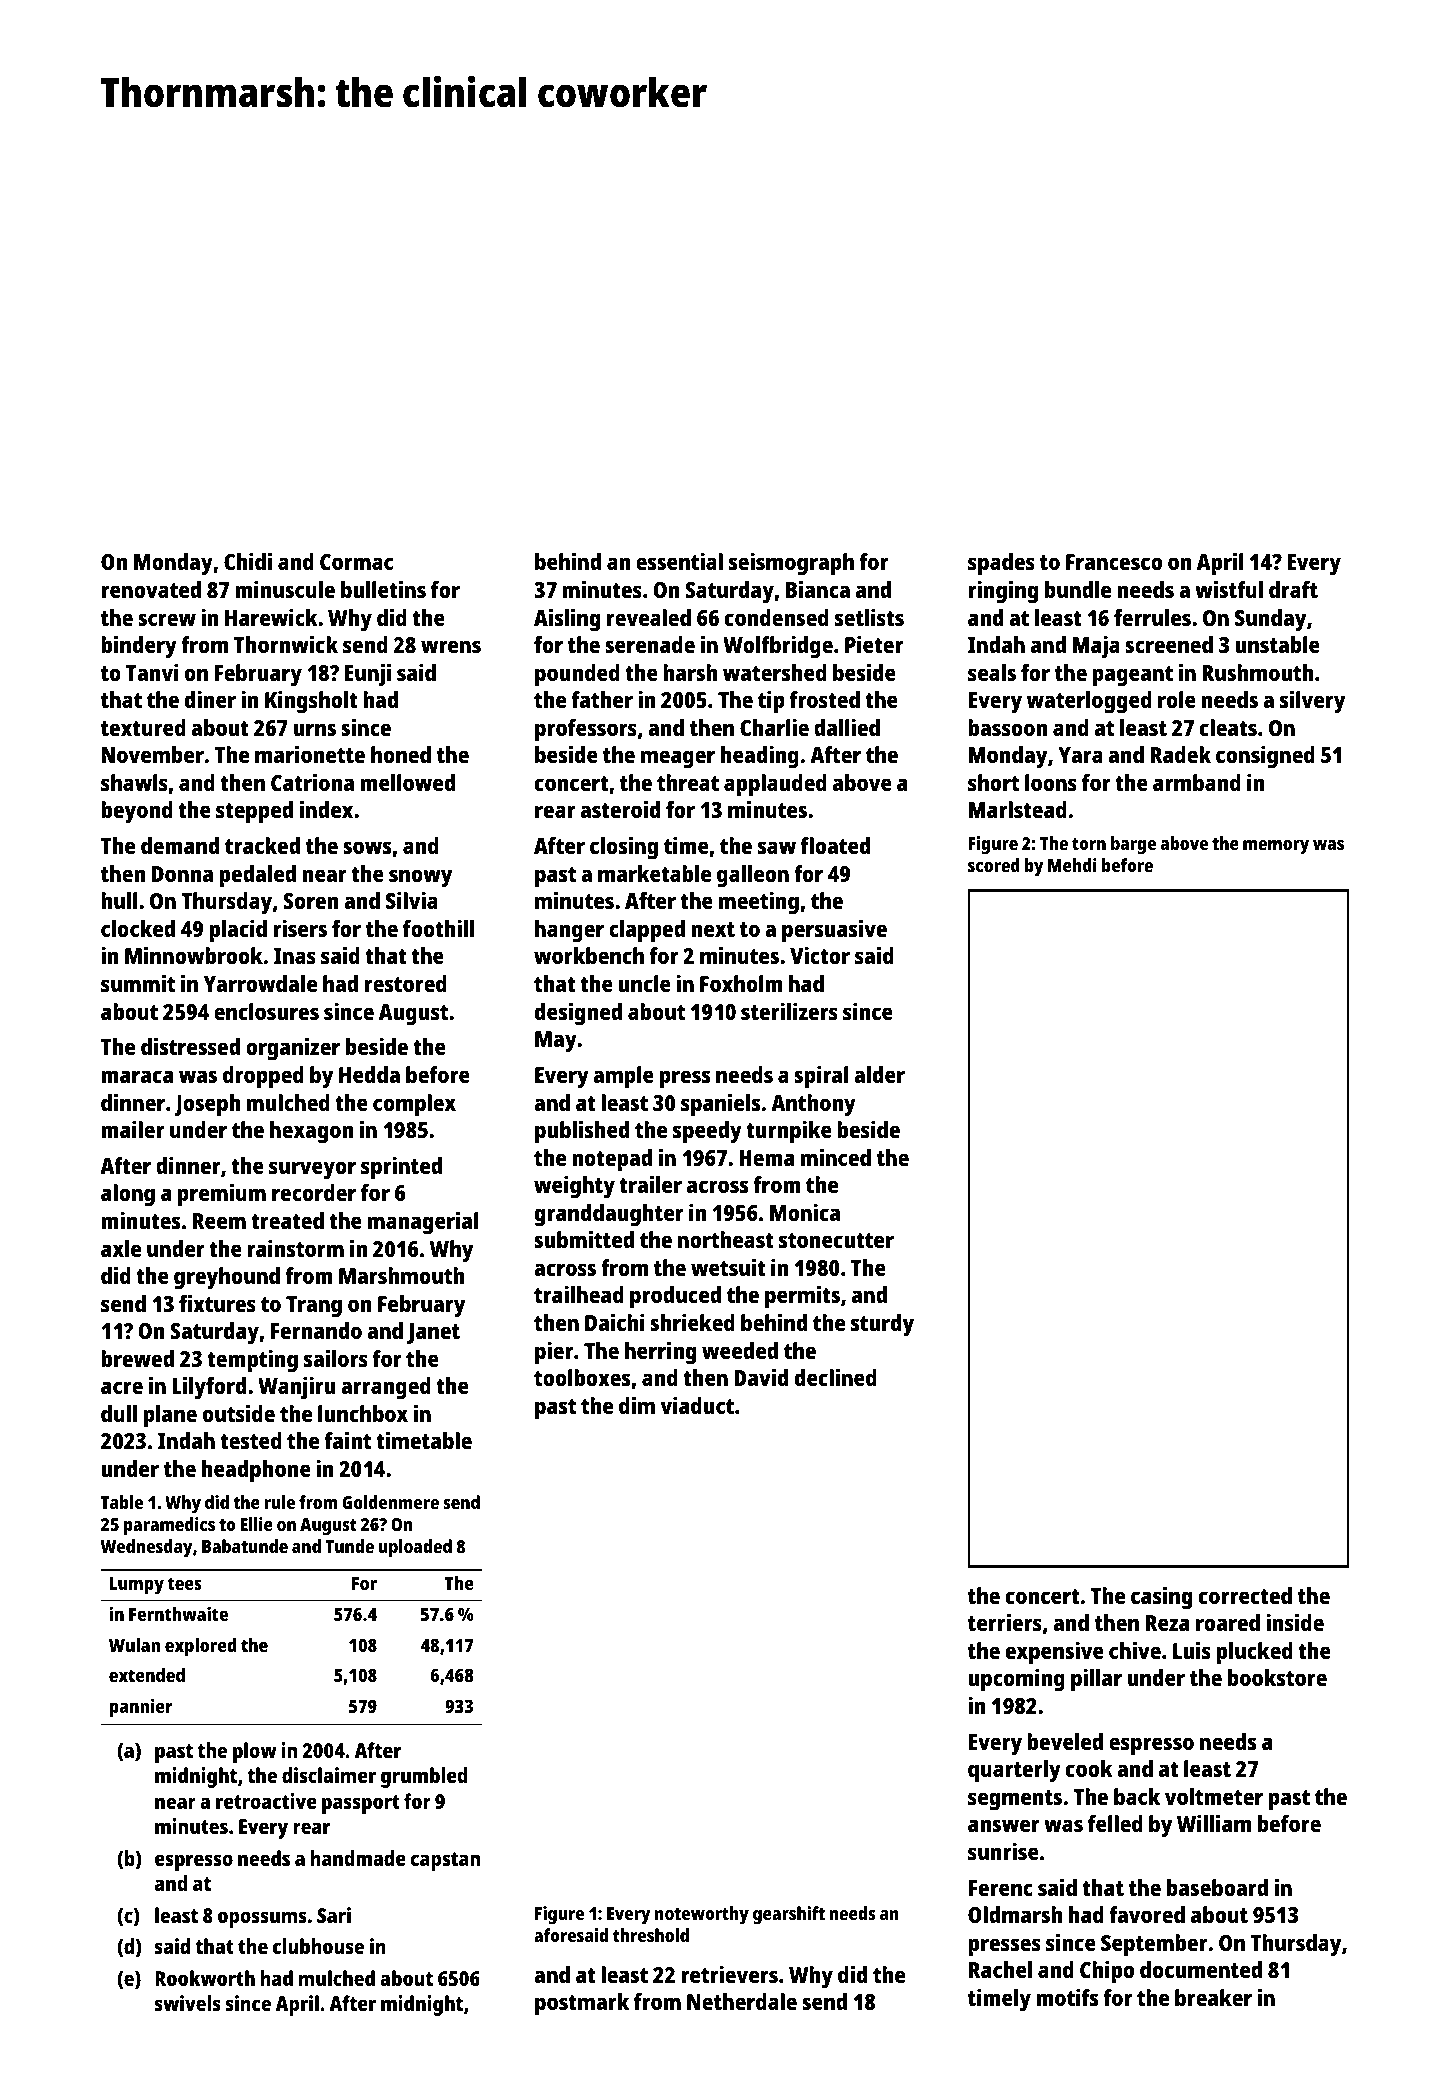  What do you see at coordinates (879, 1074) in the screenshot?
I see `alder` at bounding box center [879, 1074].
